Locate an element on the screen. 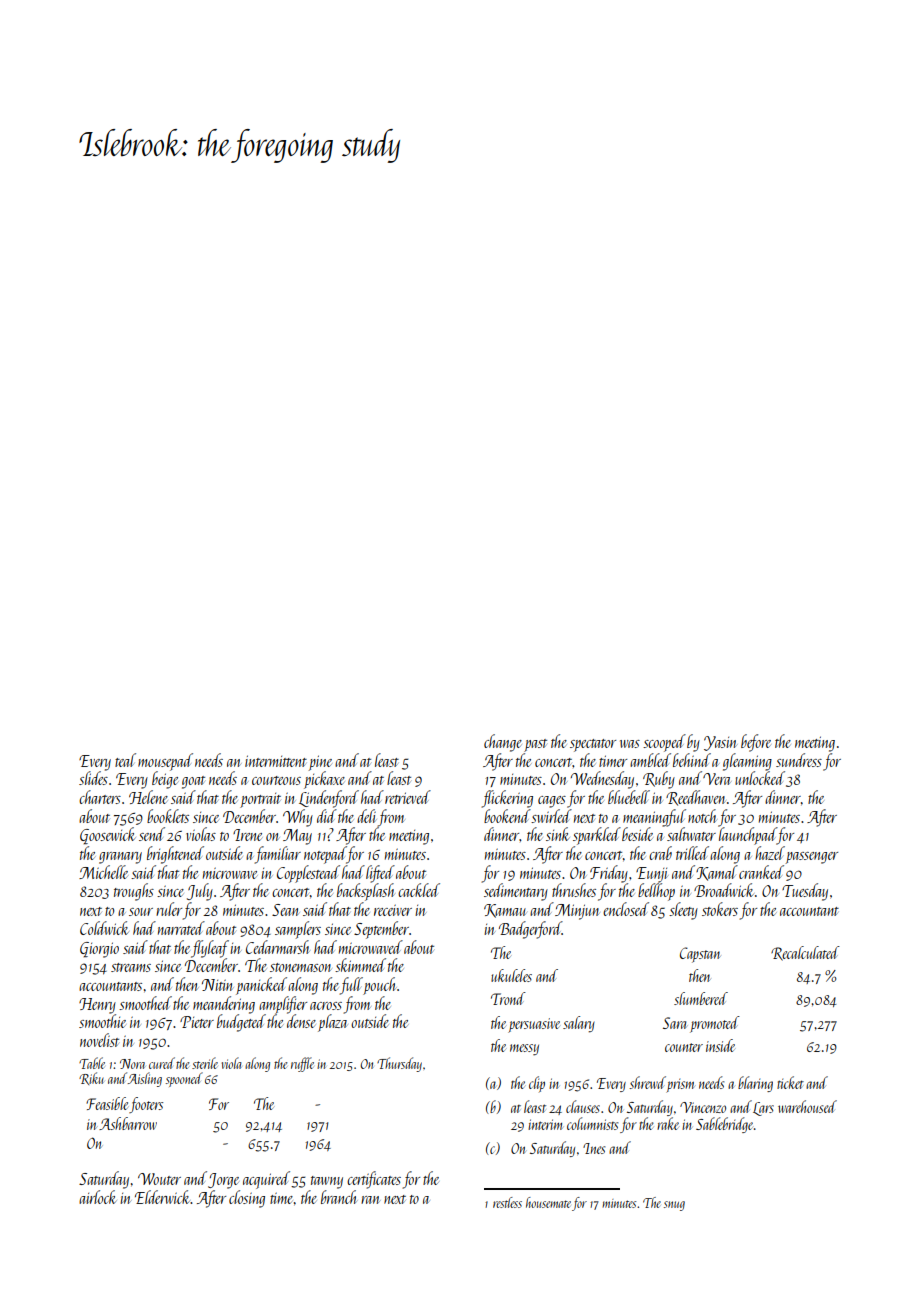 This screenshot has height=1311, width=924. notch is located at coordinates (702, 816).
